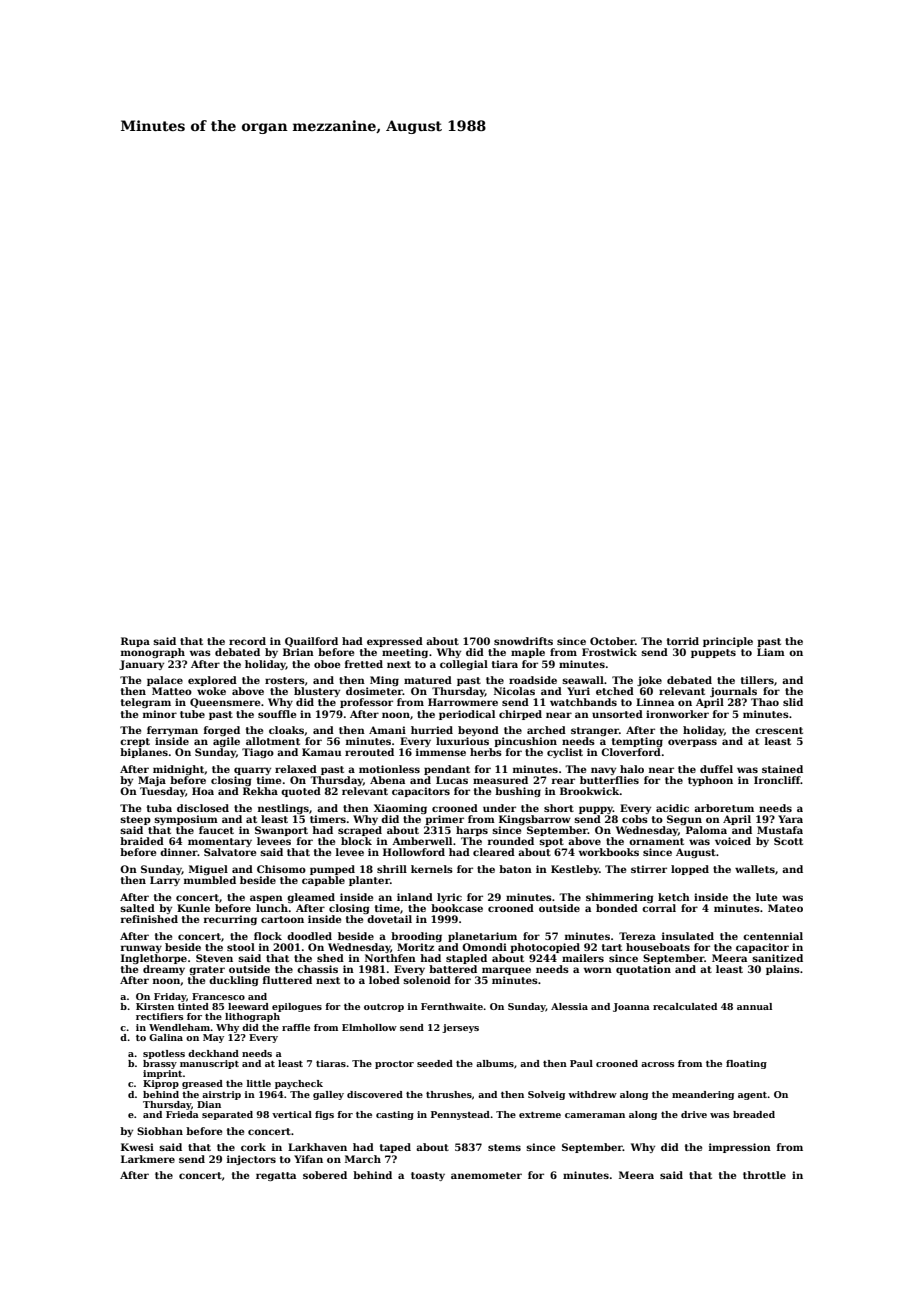 The image size is (924, 1308). Describe the element at coordinates (135, 642) in the image. I see `Rupa` at that location.
